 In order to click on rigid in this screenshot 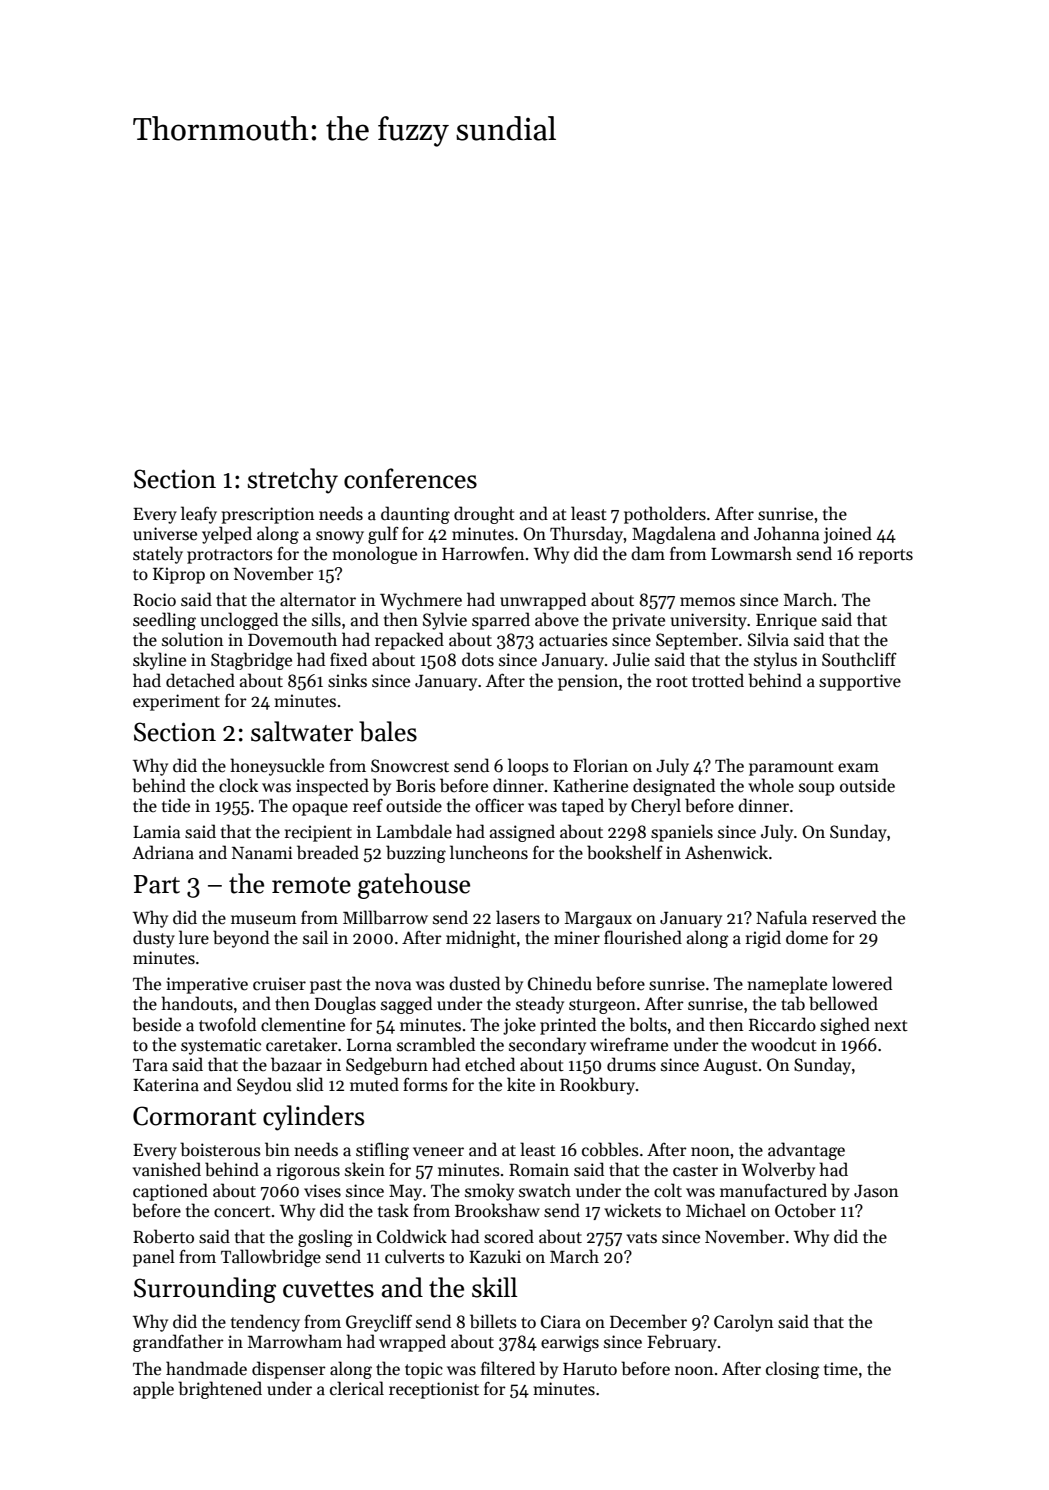, I will do `click(763, 939)`.
